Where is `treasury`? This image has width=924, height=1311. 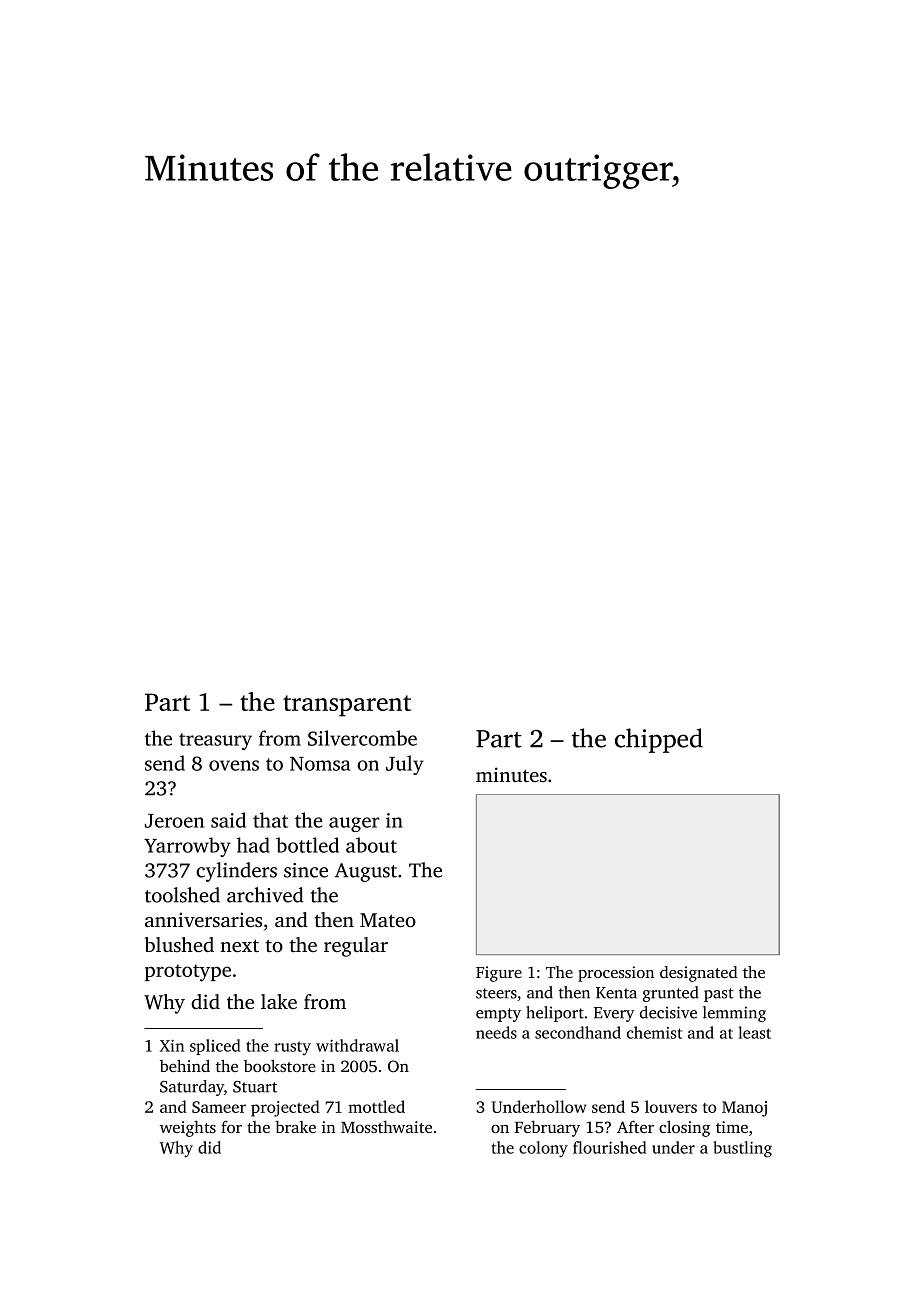
treasury is located at coordinates (215, 741).
